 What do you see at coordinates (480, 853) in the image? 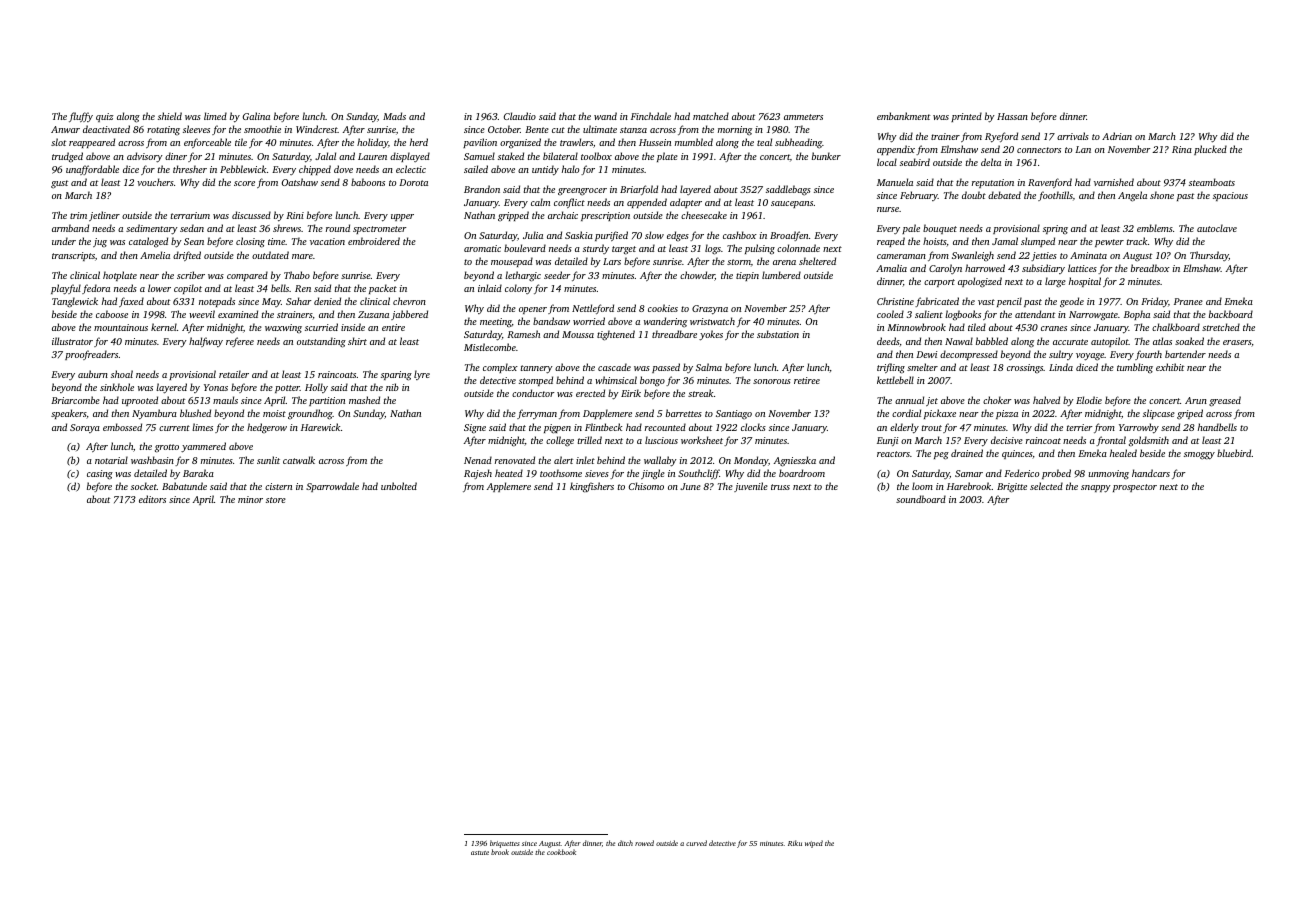
I see `astute` at bounding box center [480, 853].
